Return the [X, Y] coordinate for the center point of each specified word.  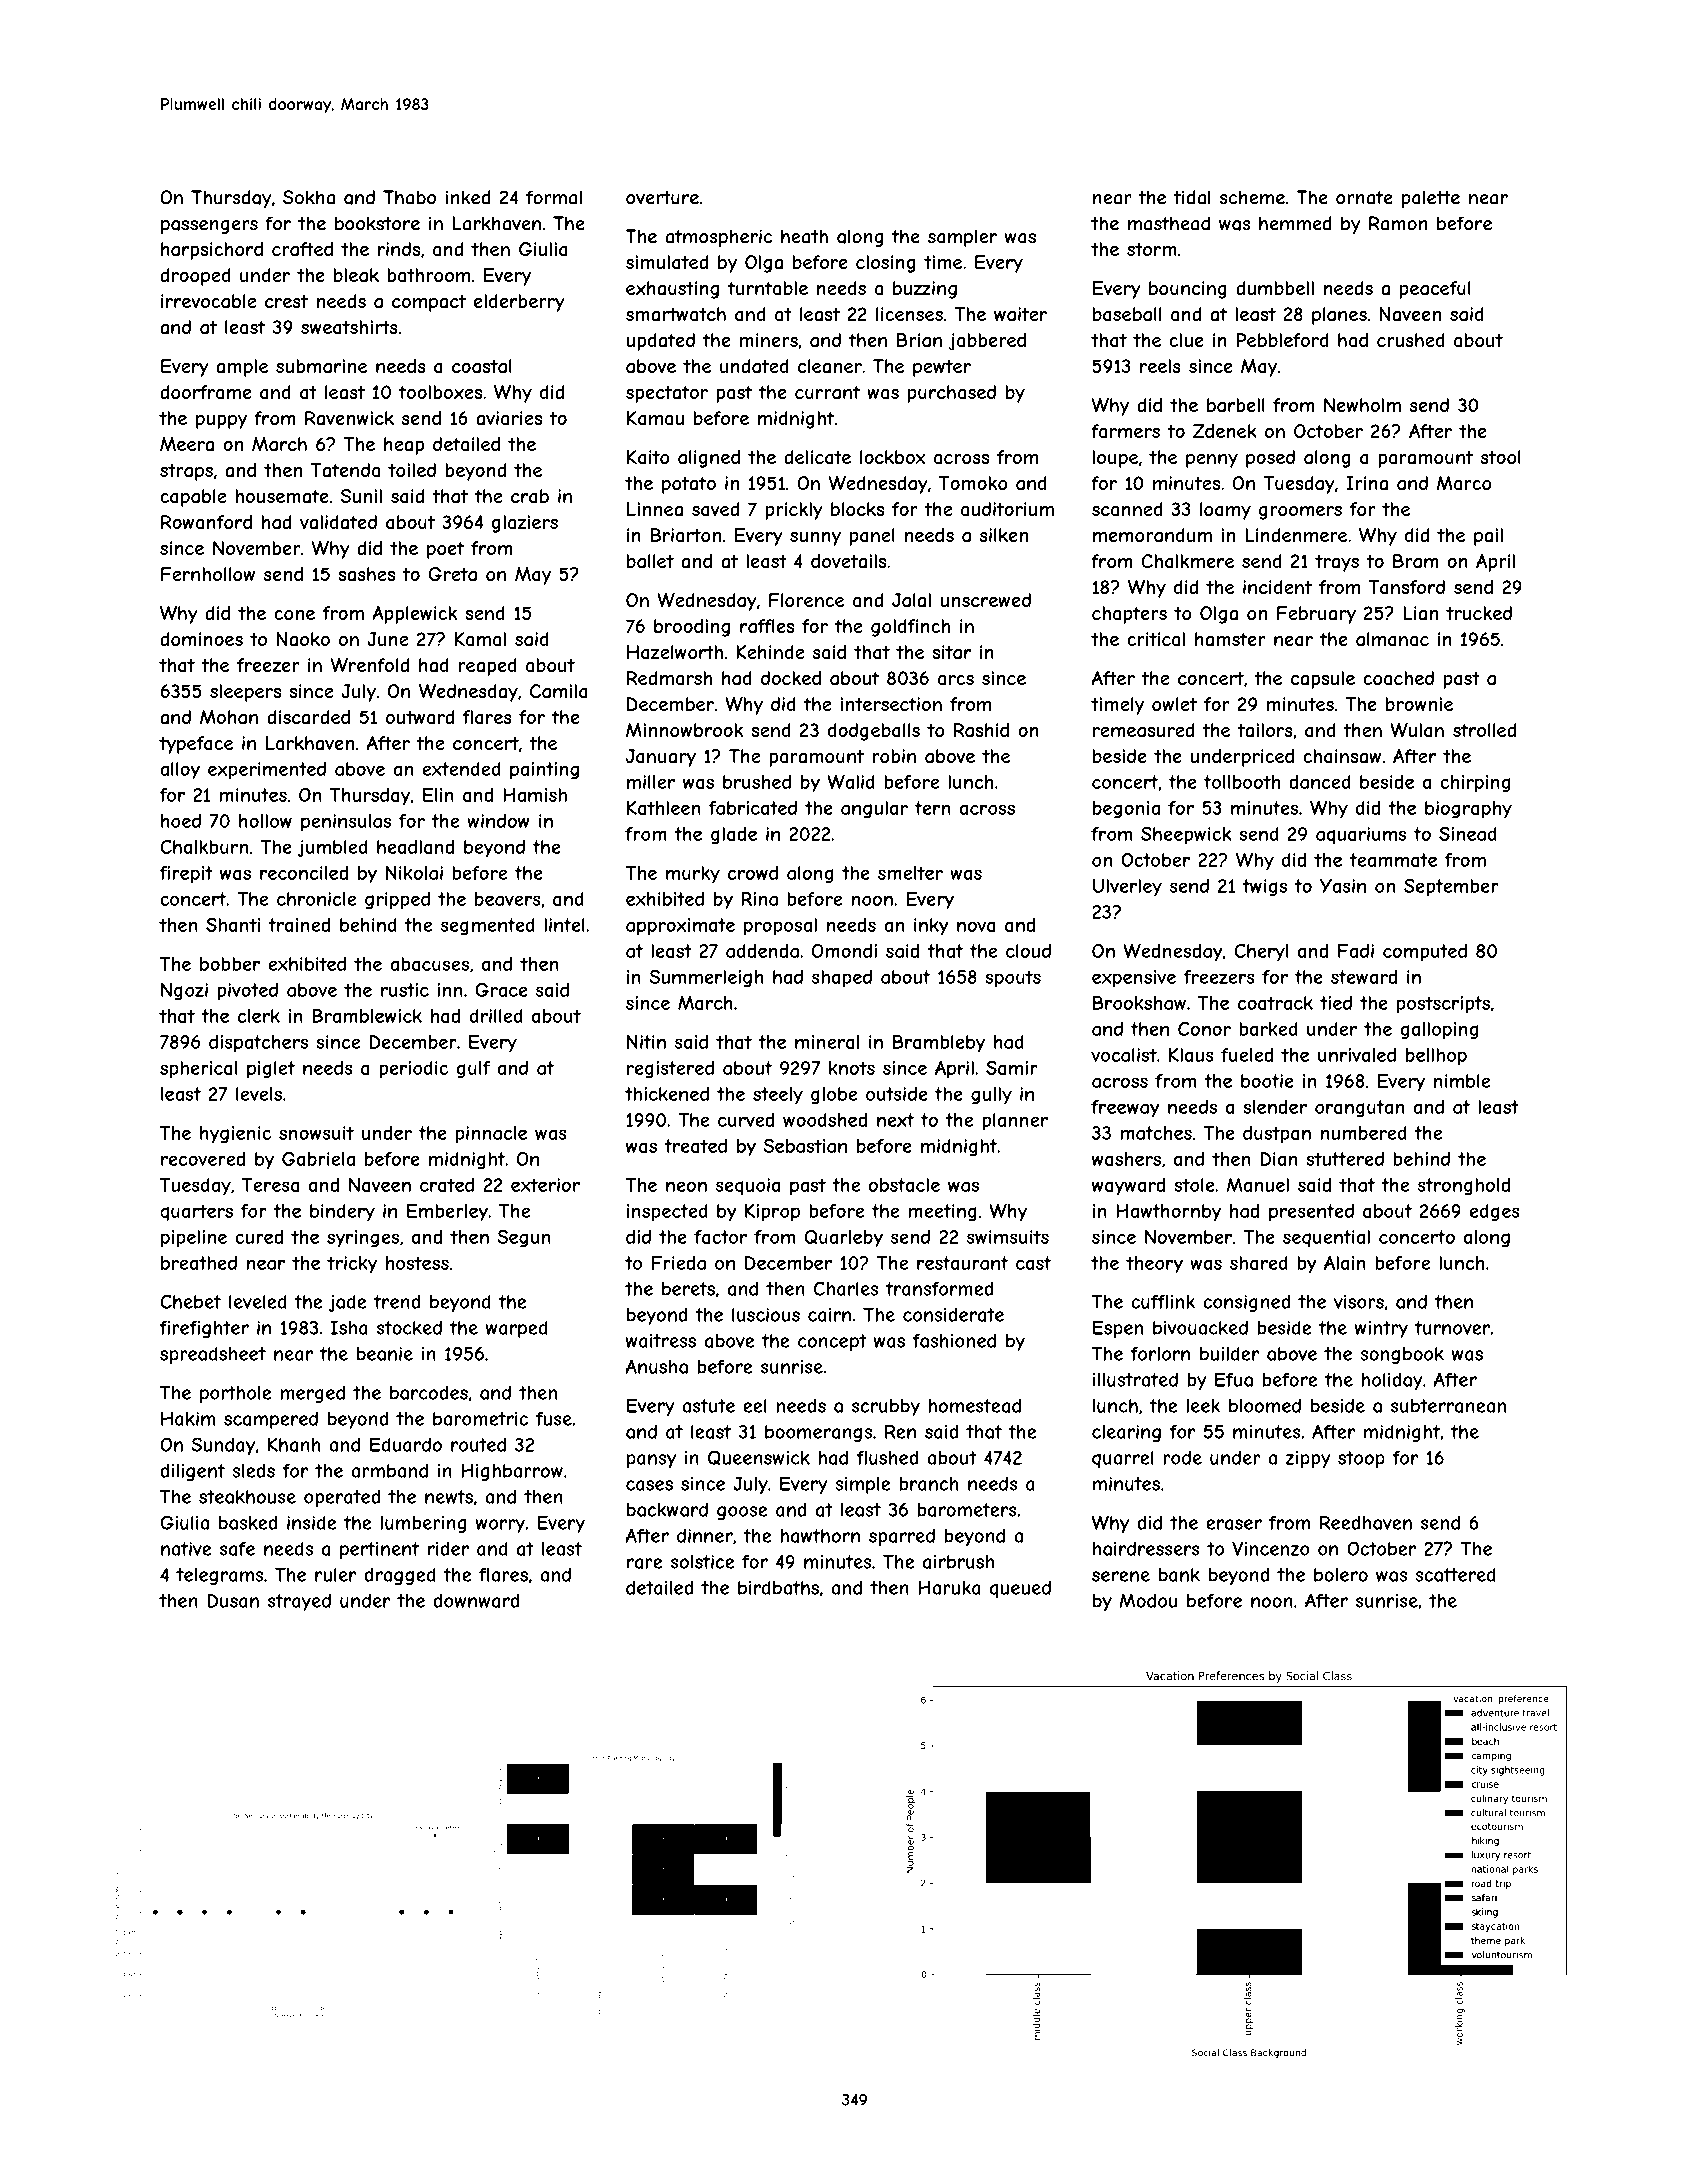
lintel [564, 925]
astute [708, 1406]
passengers [209, 227]
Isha [349, 1328]
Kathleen [664, 808]
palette [1431, 199]
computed [1425, 953]
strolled [1484, 730]
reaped [487, 667]
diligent [192, 1472]
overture [662, 198]
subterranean [1448, 1406]
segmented [488, 927]
